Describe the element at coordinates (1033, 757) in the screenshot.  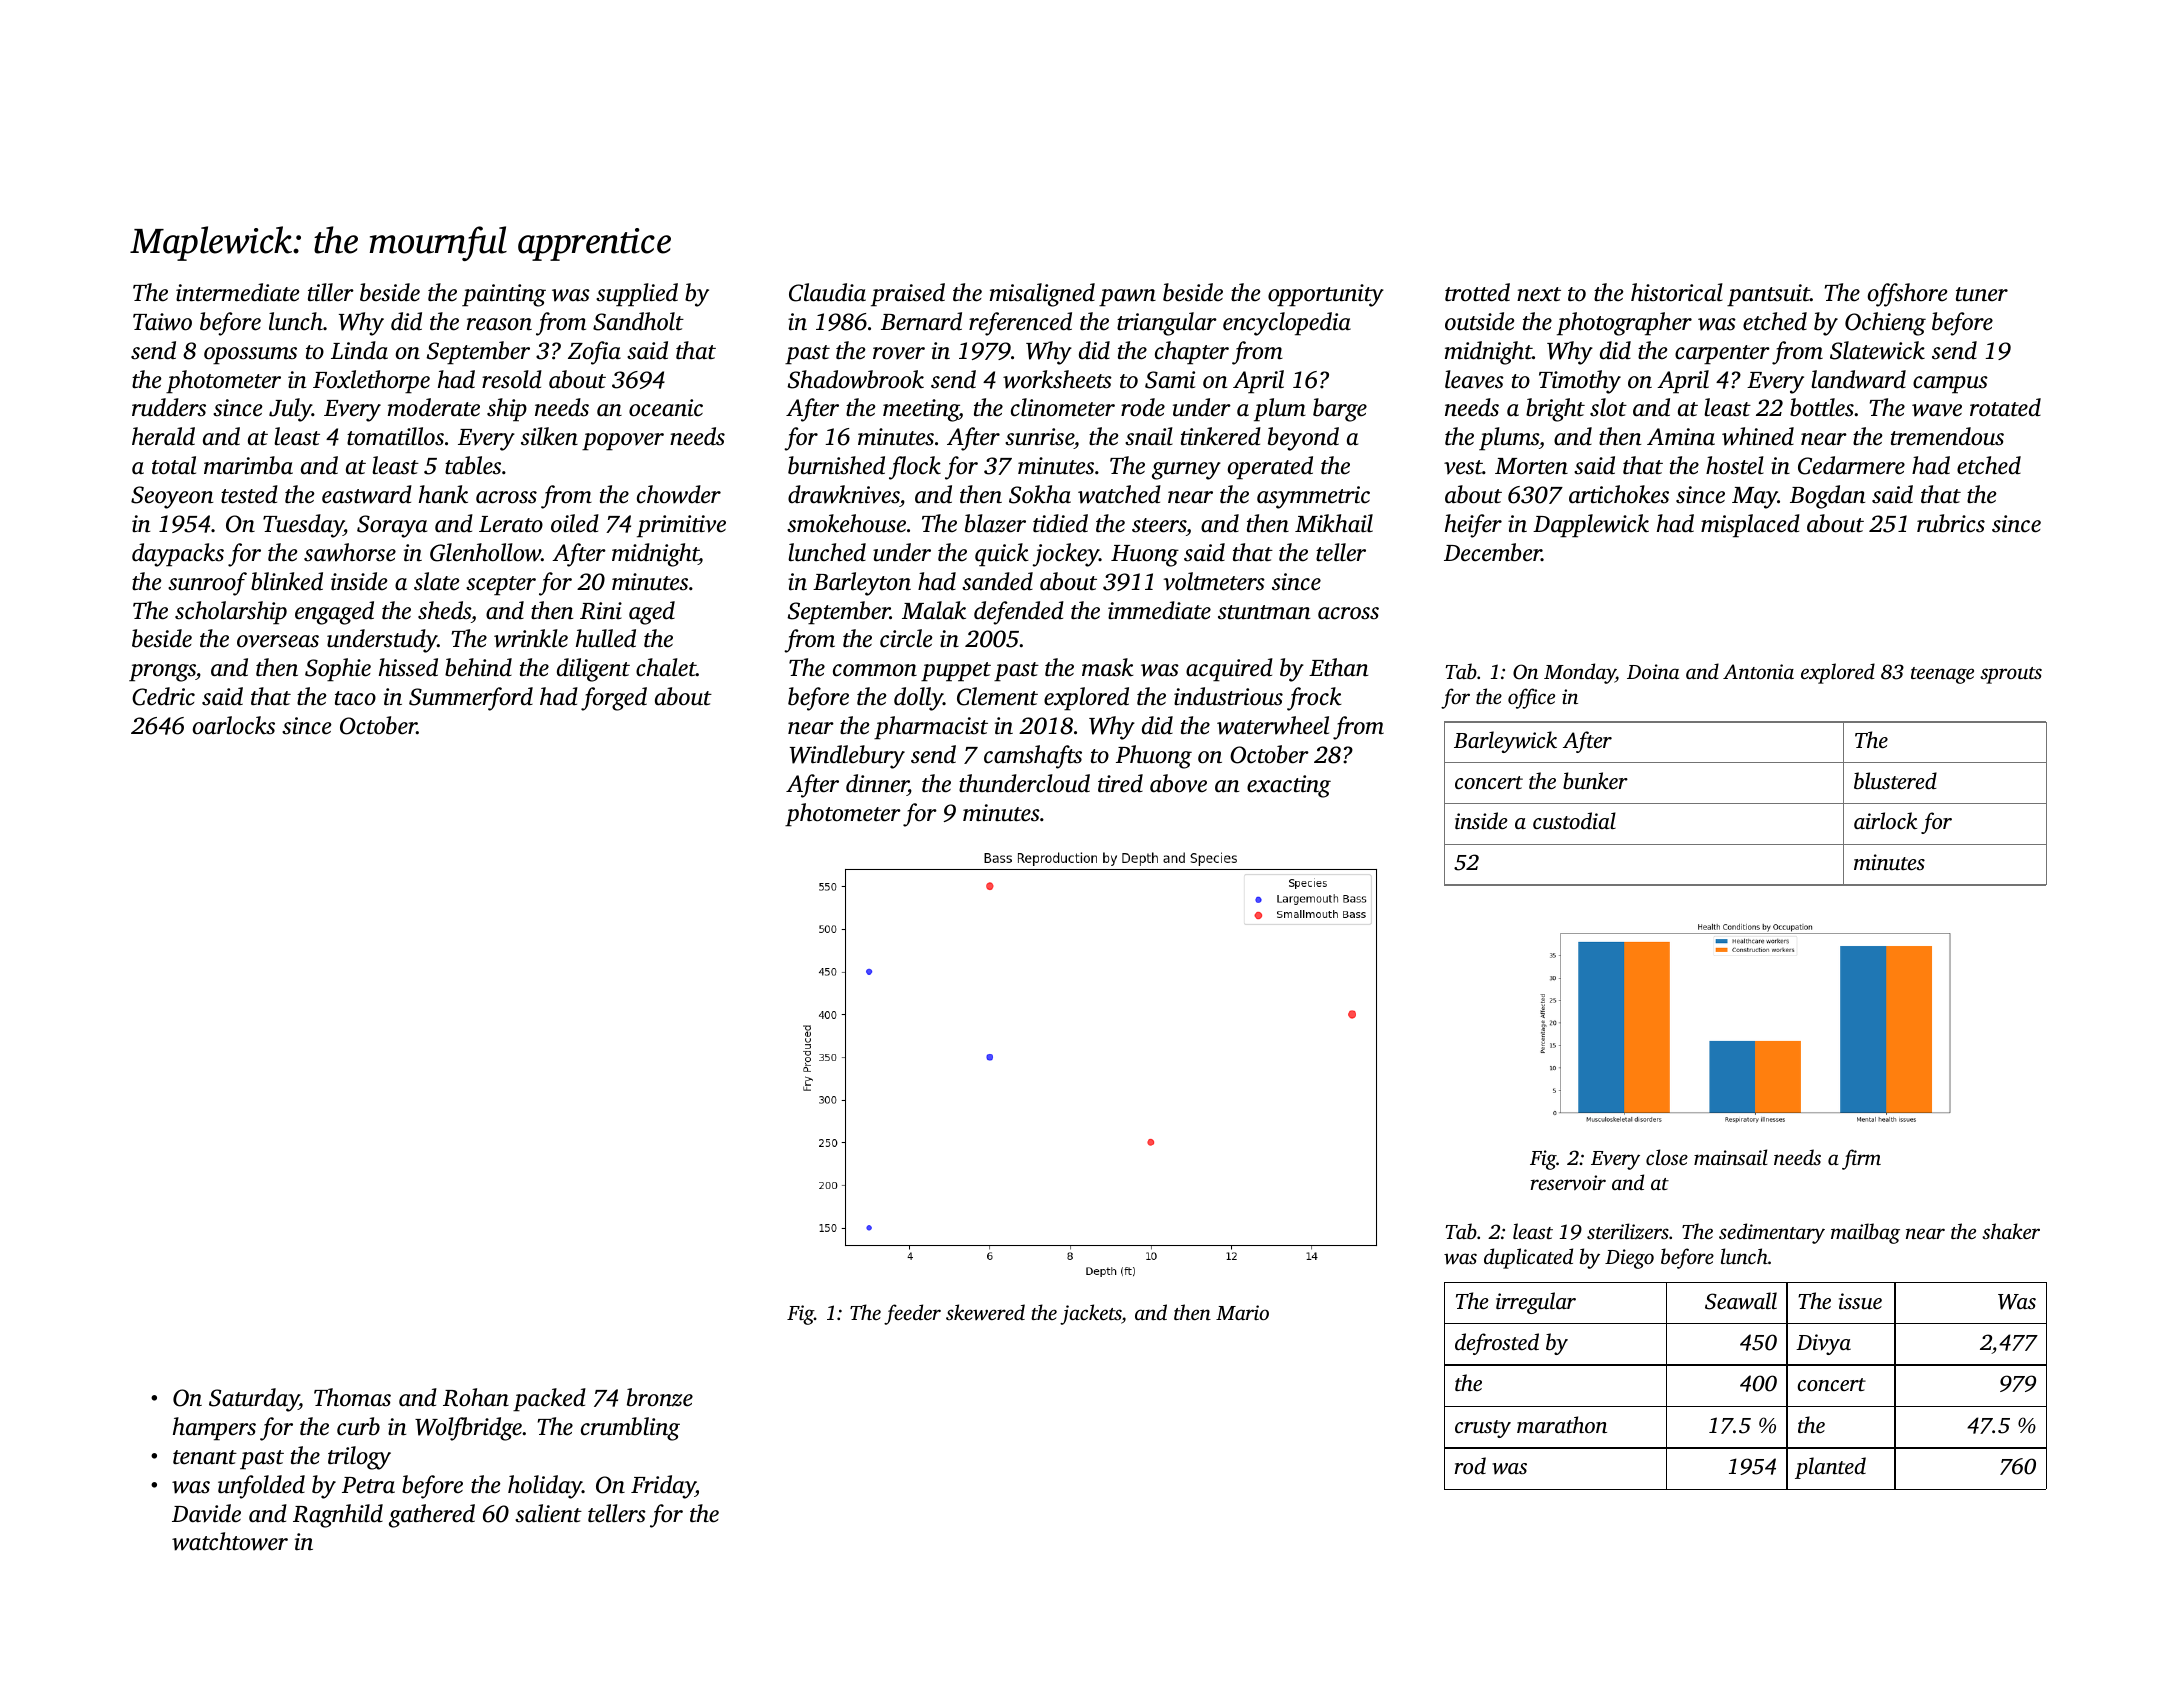
I see `camshafts` at that location.
